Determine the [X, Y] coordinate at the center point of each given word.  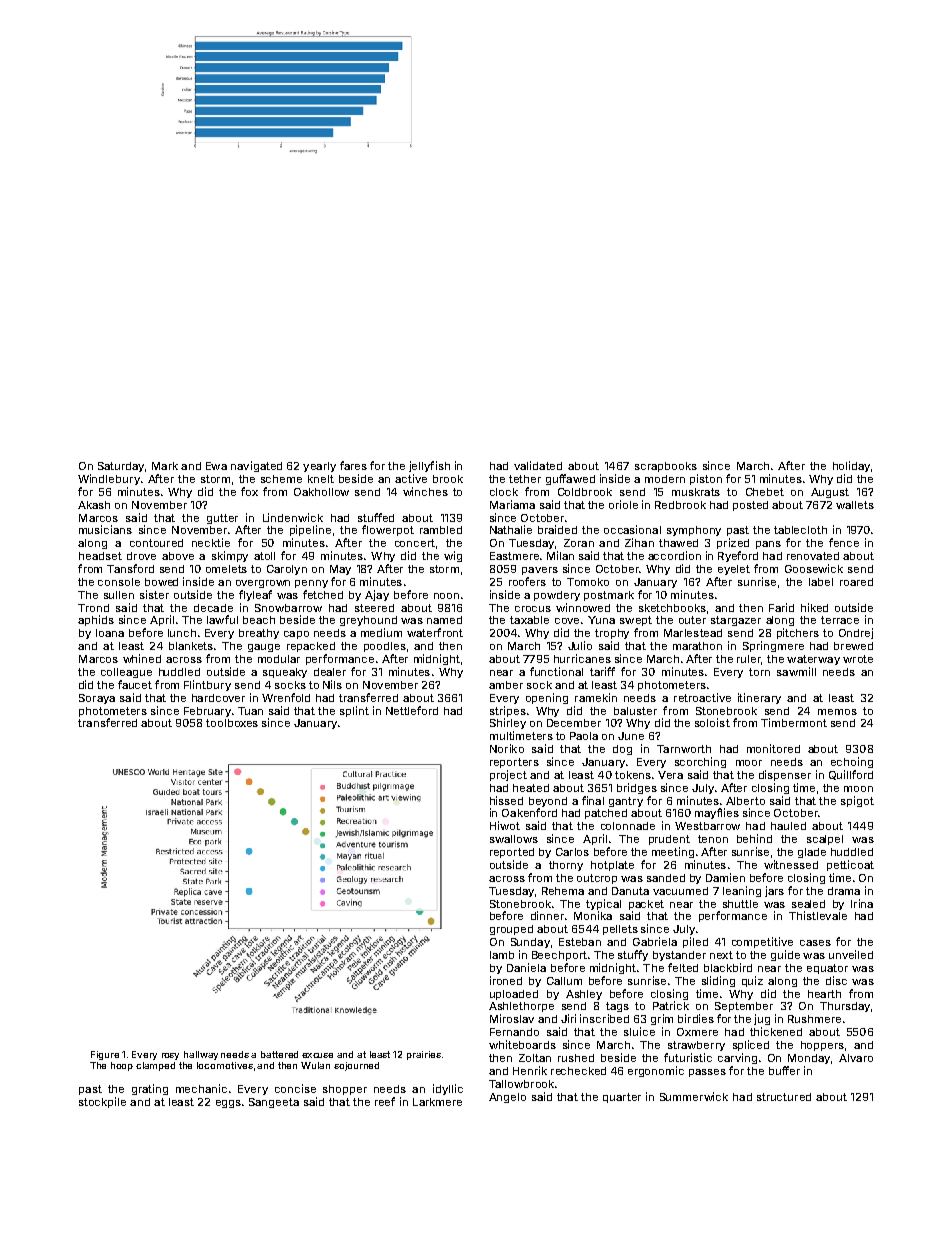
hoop [122, 1066]
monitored [773, 748]
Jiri [568, 1018]
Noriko [507, 748]
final [593, 800]
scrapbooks [666, 467]
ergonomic [656, 1071]
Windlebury [109, 479]
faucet [135, 684]
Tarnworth [684, 749]
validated [538, 465]
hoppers [822, 1046]
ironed [506, 980]
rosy [170, 1056]
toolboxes [232, 723]
